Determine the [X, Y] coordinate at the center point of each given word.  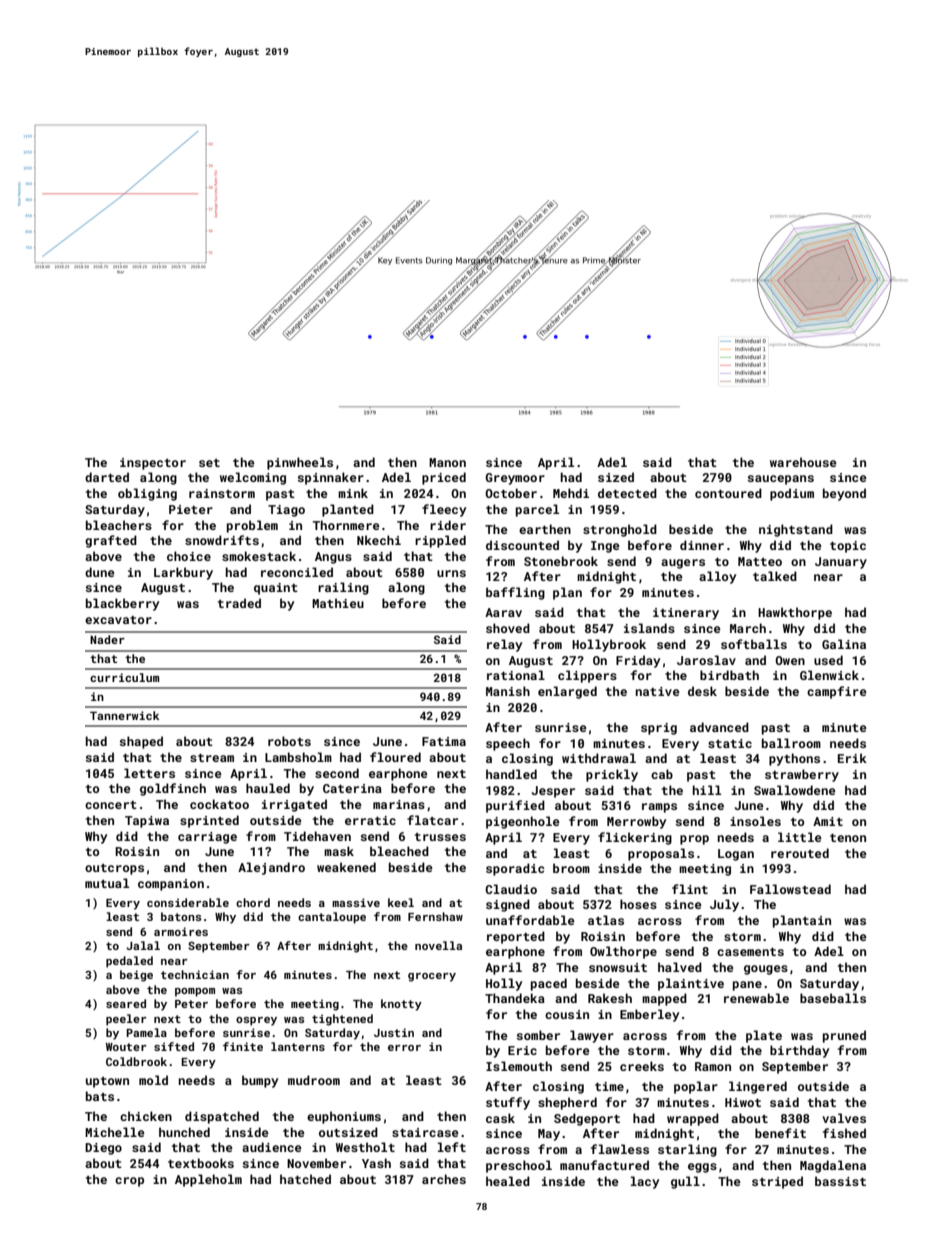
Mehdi [571, 493]
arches [444, 1179]
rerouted [800, 853]
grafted [111, 541]
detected [627, 493]
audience [272, 1147]
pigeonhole [523, 822]
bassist [840, 1181]
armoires [181, 931]
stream [212, 758]
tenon [848, 838]
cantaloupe [332, 918]
